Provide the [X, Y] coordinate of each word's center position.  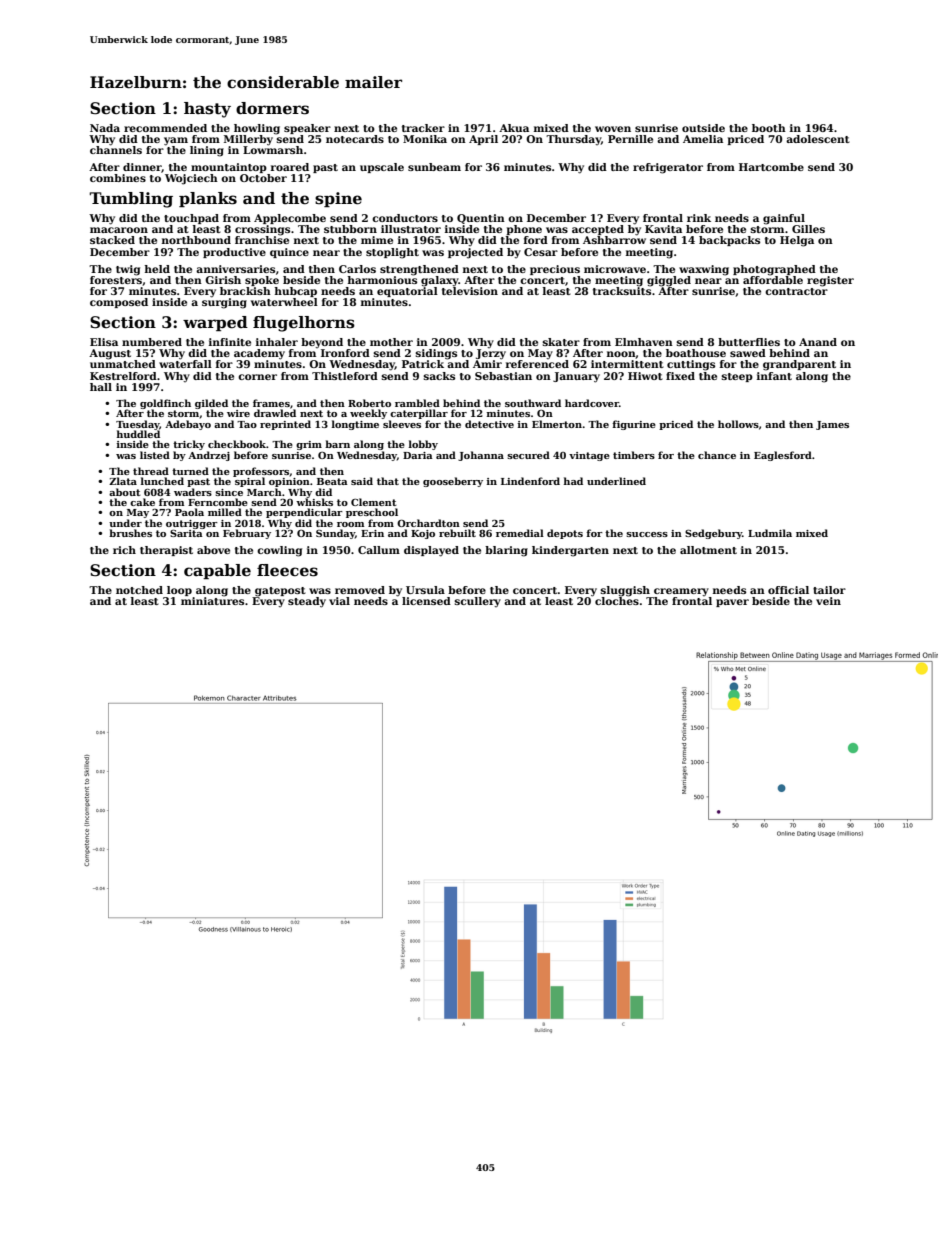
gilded [211, 404]
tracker [423, 128]
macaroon [119, 230]
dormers [272, 108]
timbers [634, 455]
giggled [669, 281]
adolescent [818, 139]
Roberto [369, 403]
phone [524, 230]
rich [124, 550]
